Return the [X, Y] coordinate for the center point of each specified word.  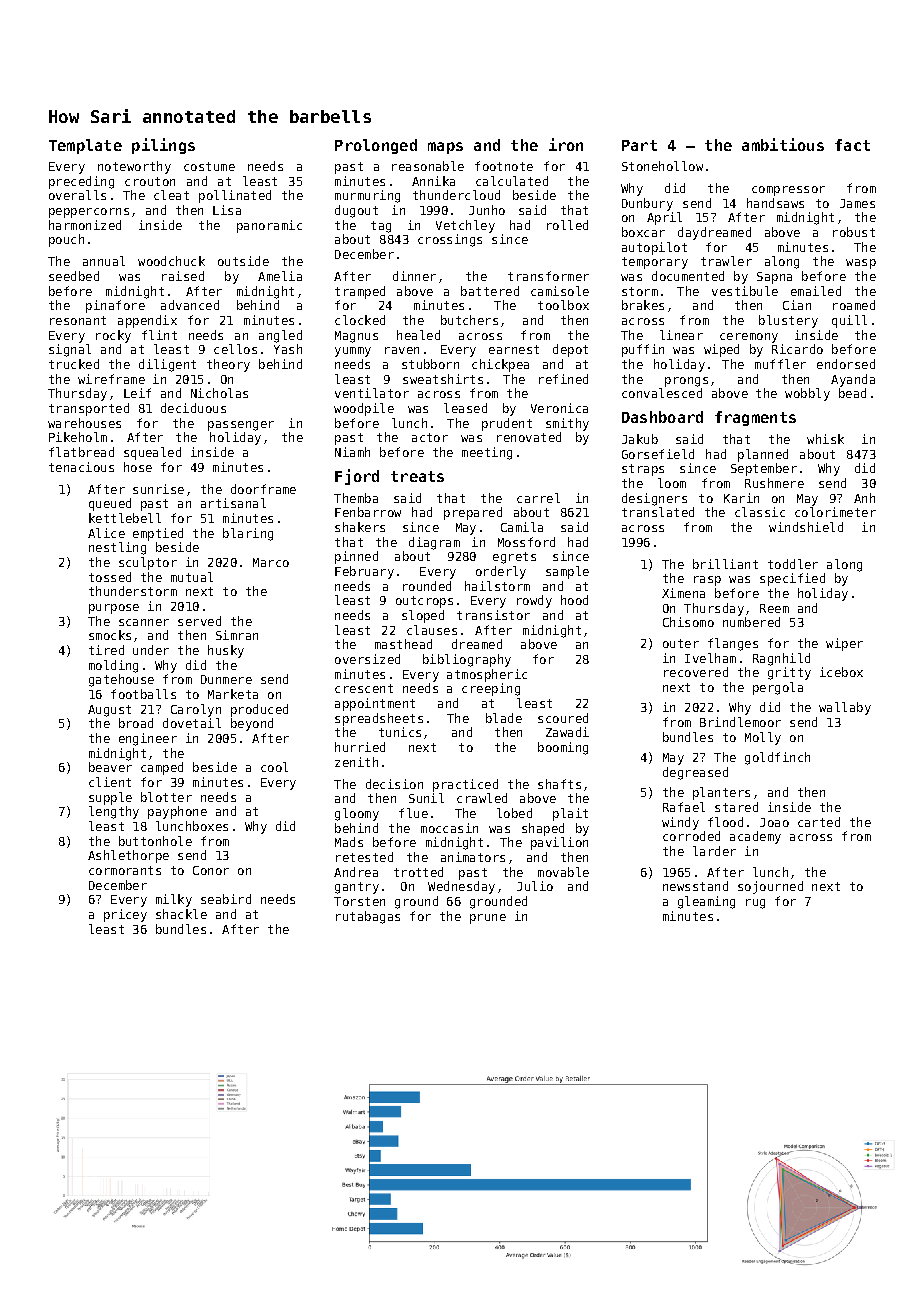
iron [566, 144]
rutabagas [368, 917]
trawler [726, 261]
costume [209, 166]
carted [819, 822]
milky [174, 900]
